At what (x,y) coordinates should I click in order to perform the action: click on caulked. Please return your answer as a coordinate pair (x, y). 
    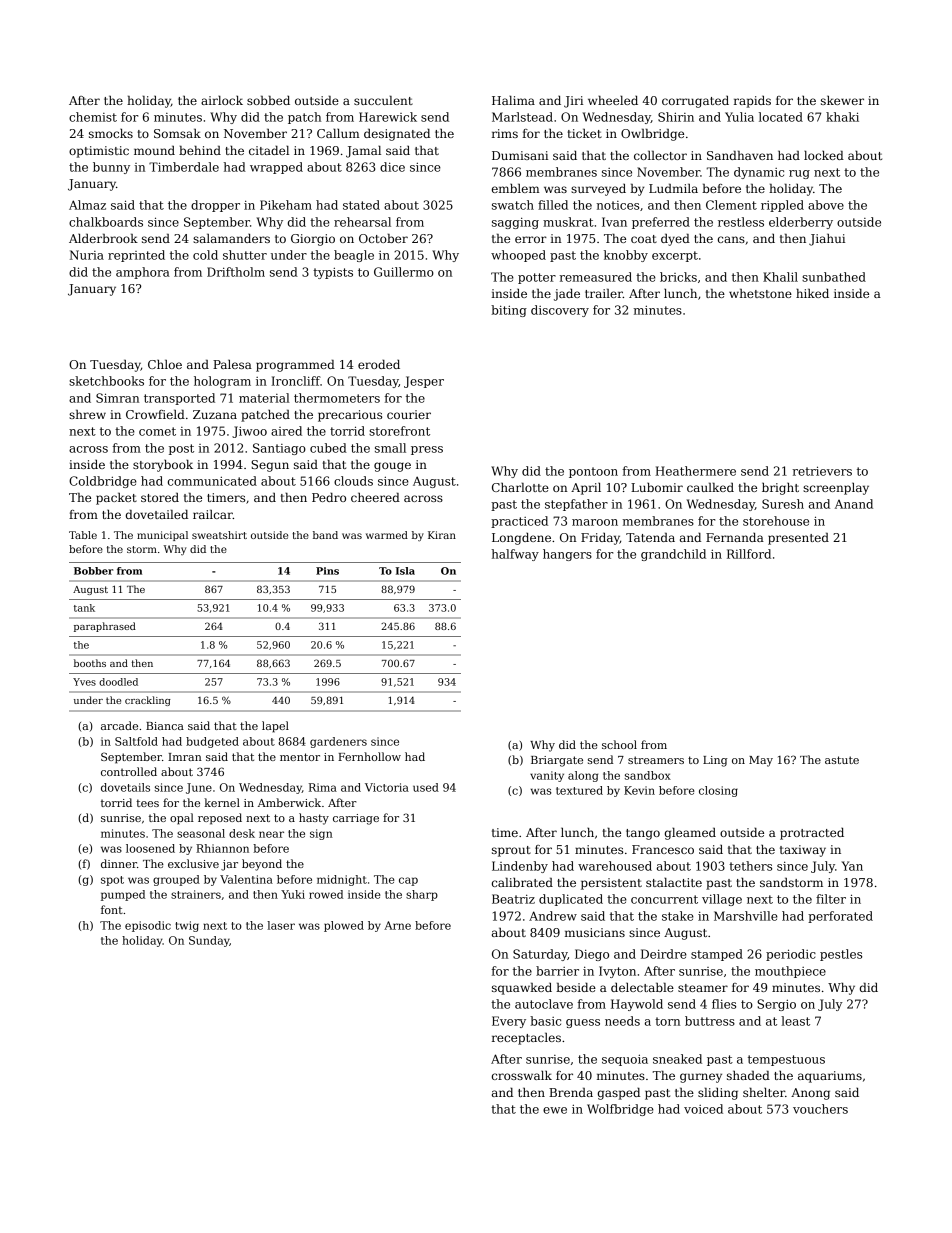
    Looking at the image, I should click on (710, 487).
